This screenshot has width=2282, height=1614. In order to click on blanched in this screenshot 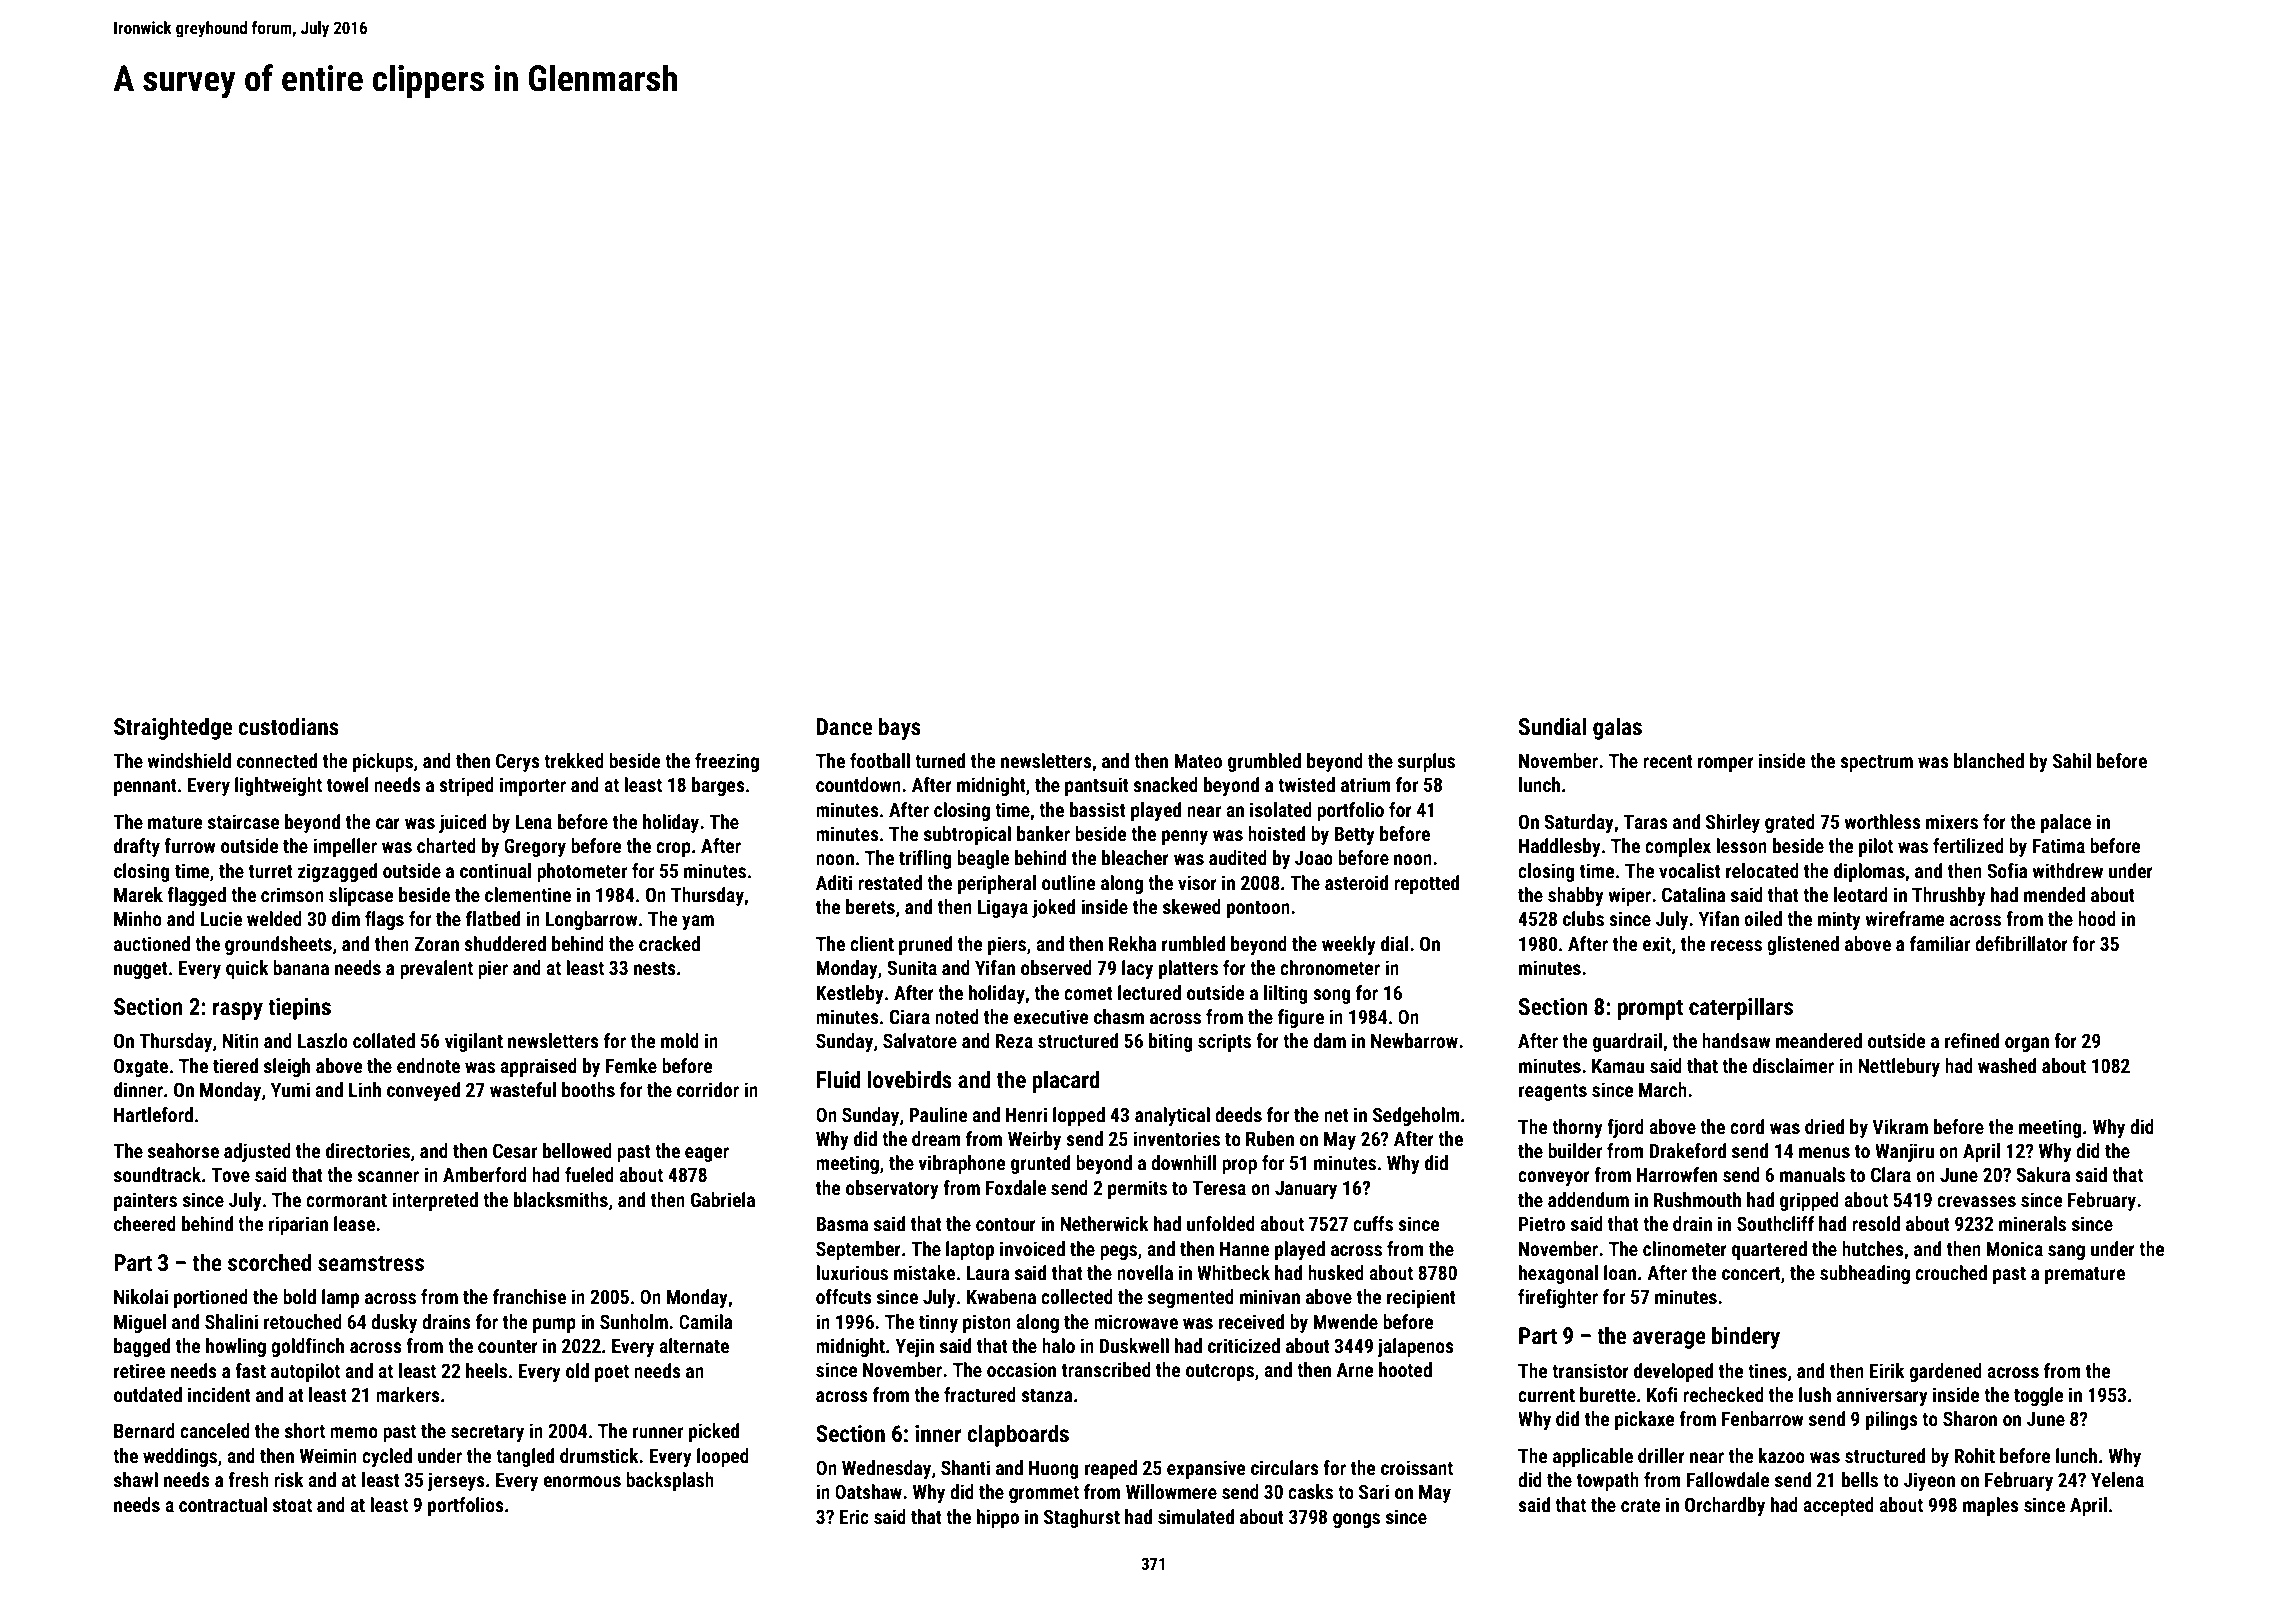, I will do `click(1989, 760)`.
